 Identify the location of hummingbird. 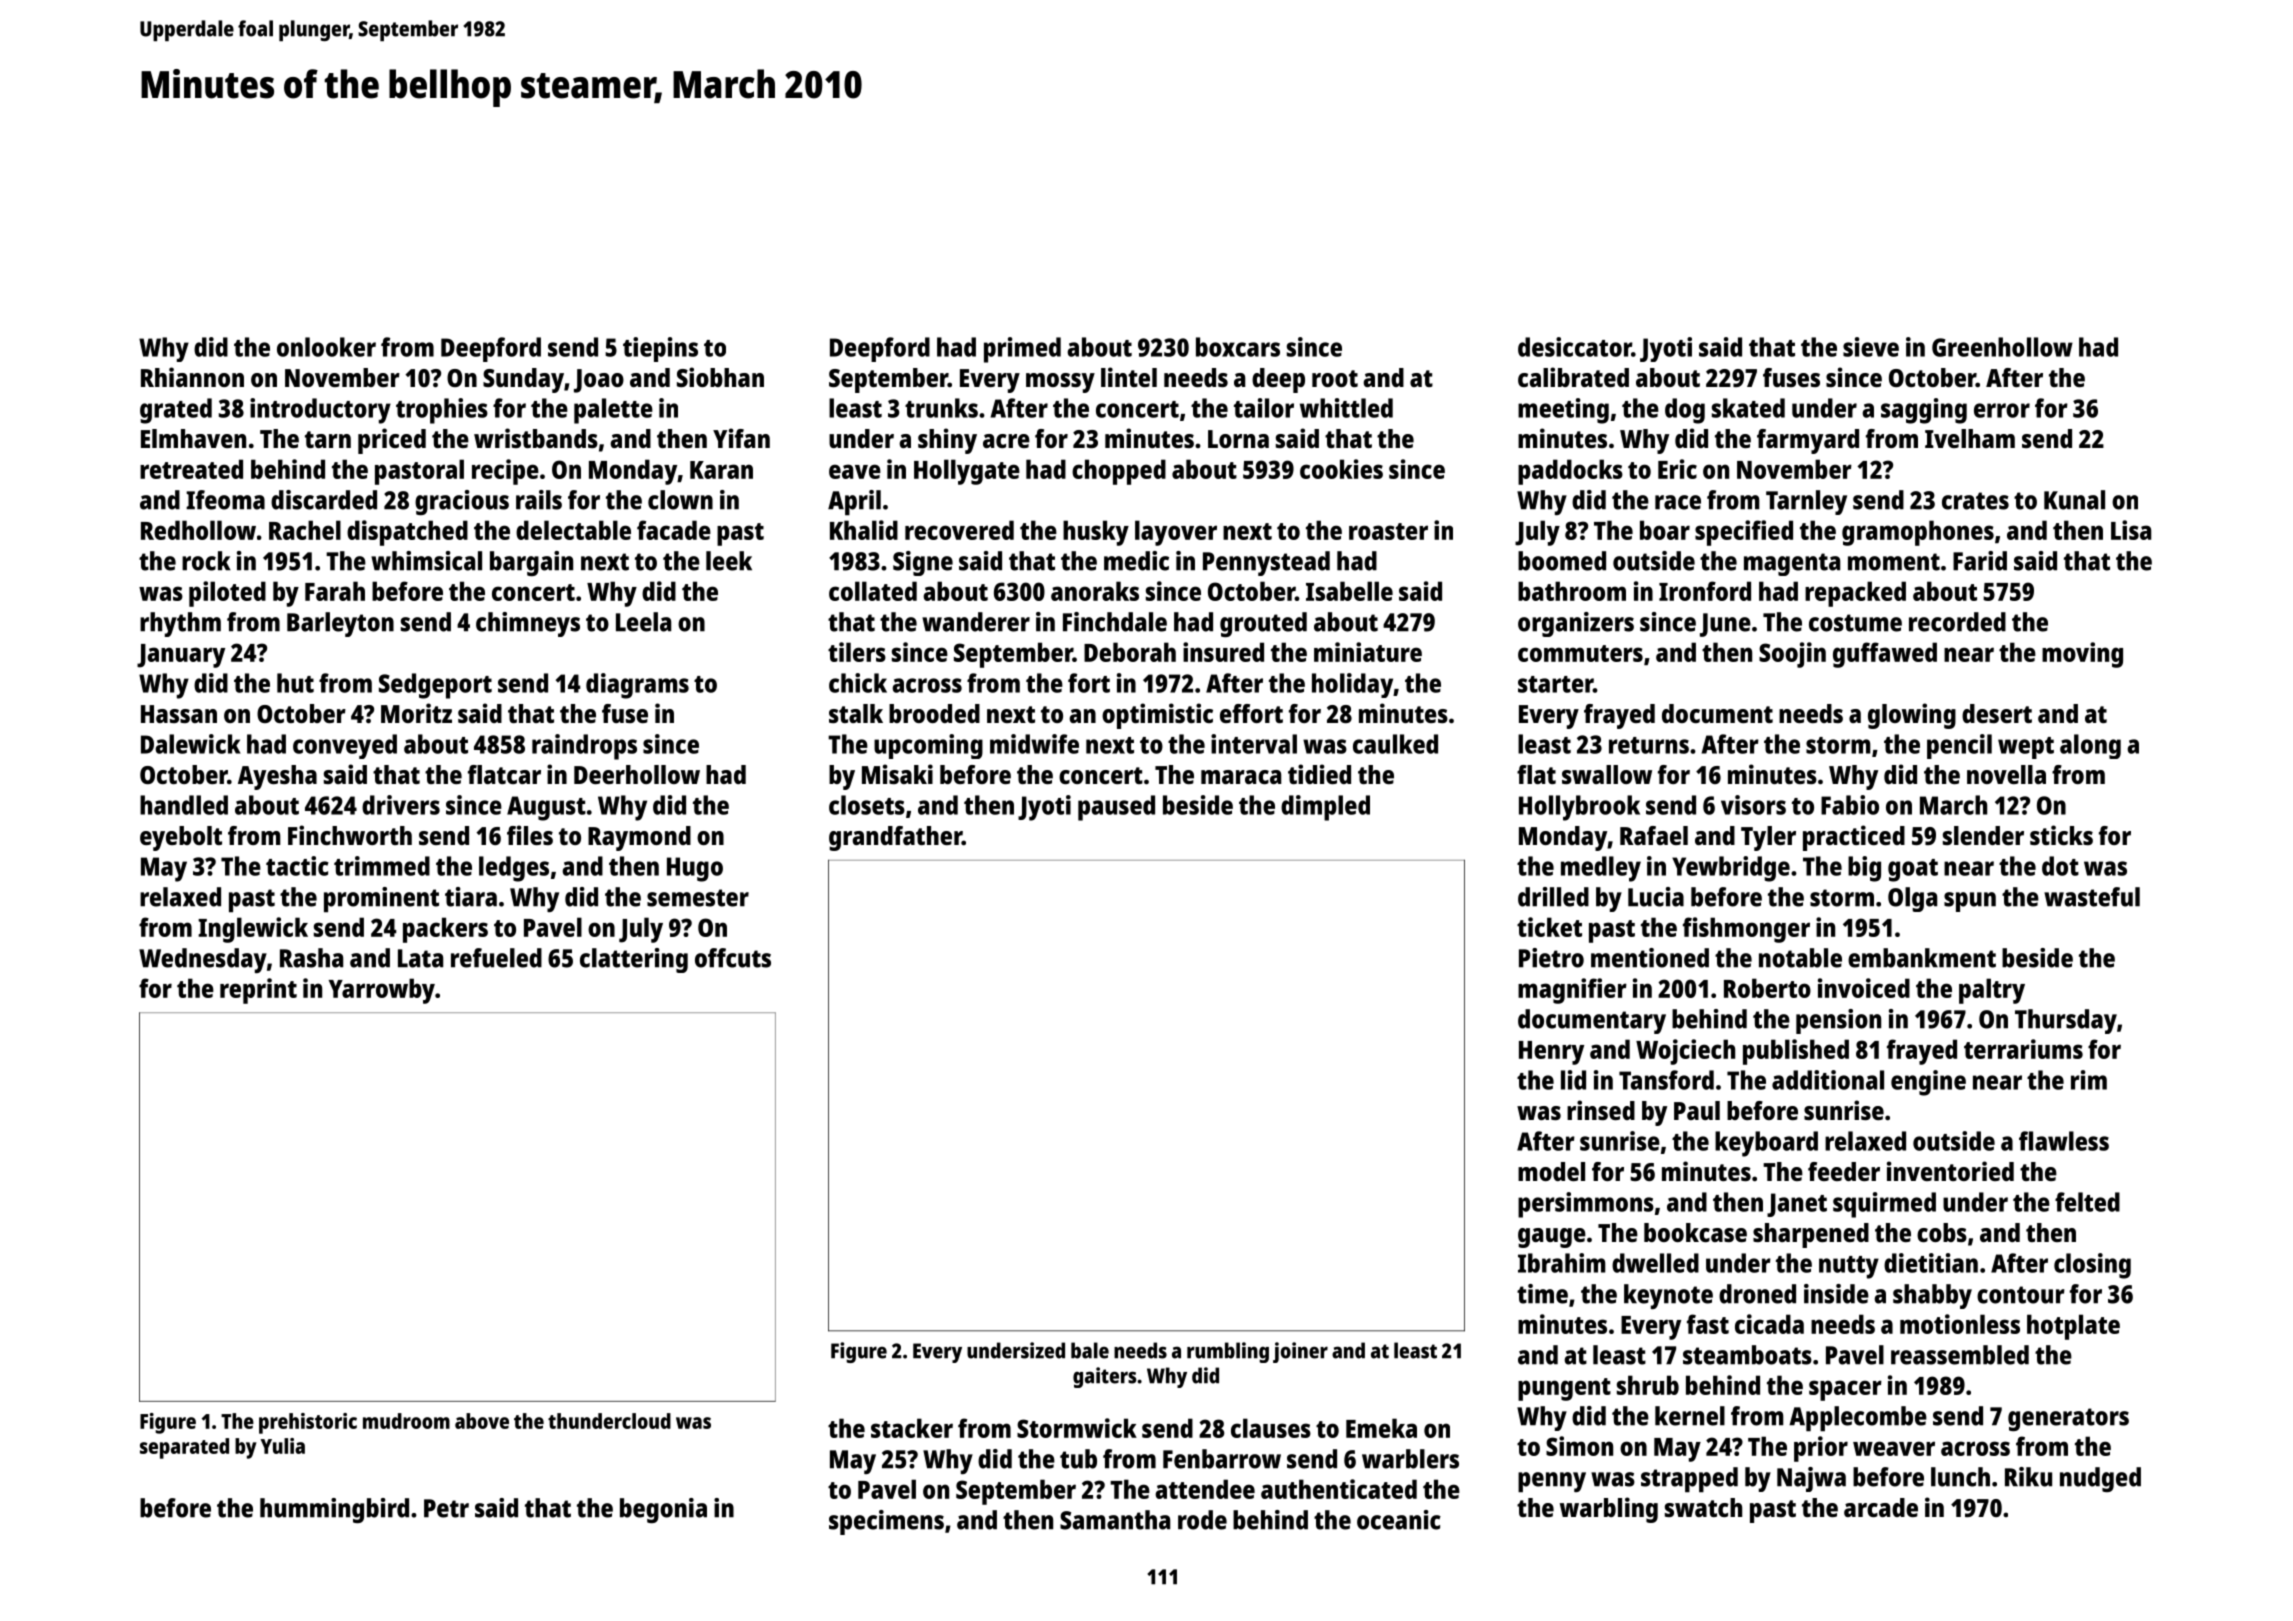
(334, 1510).
